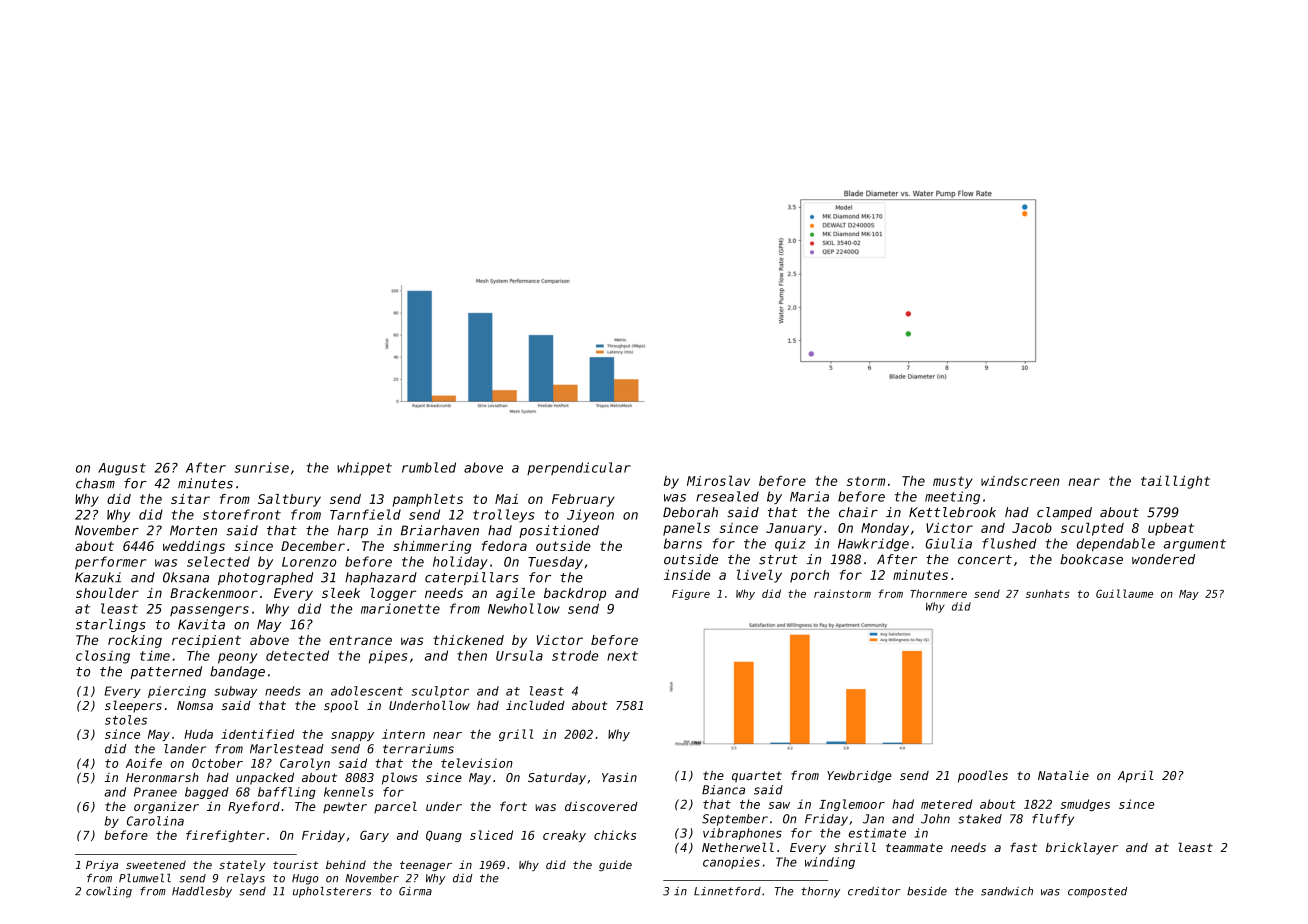 Image resolution: width=1308 pixels, height=924 pixels. Describe the element at coordinates (1124, 593) in the screenshot. I see `Guillaume` at that location.
